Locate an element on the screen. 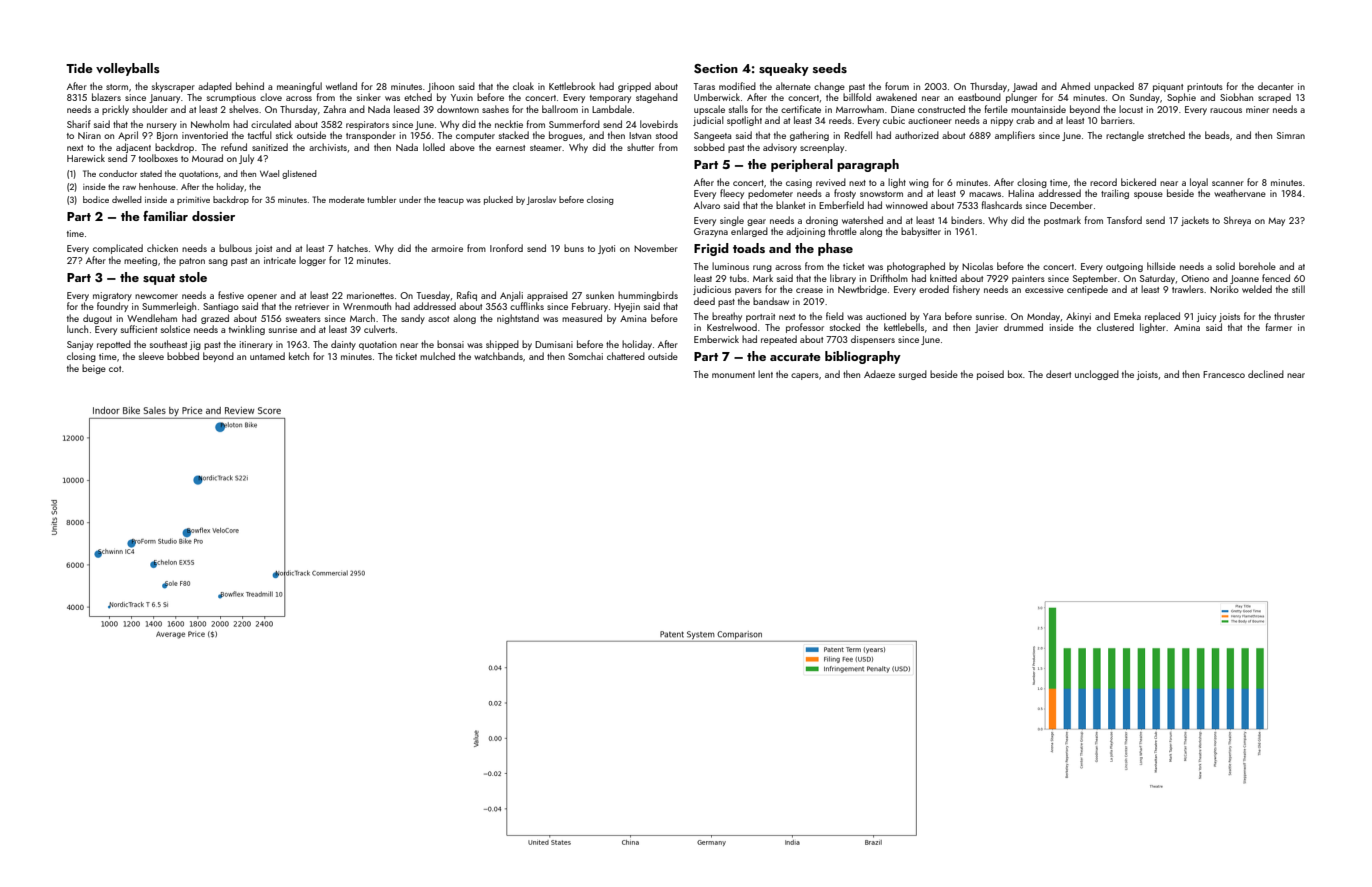 The image size is (1372, 887). dossier is located at coordinates (213, 216).
